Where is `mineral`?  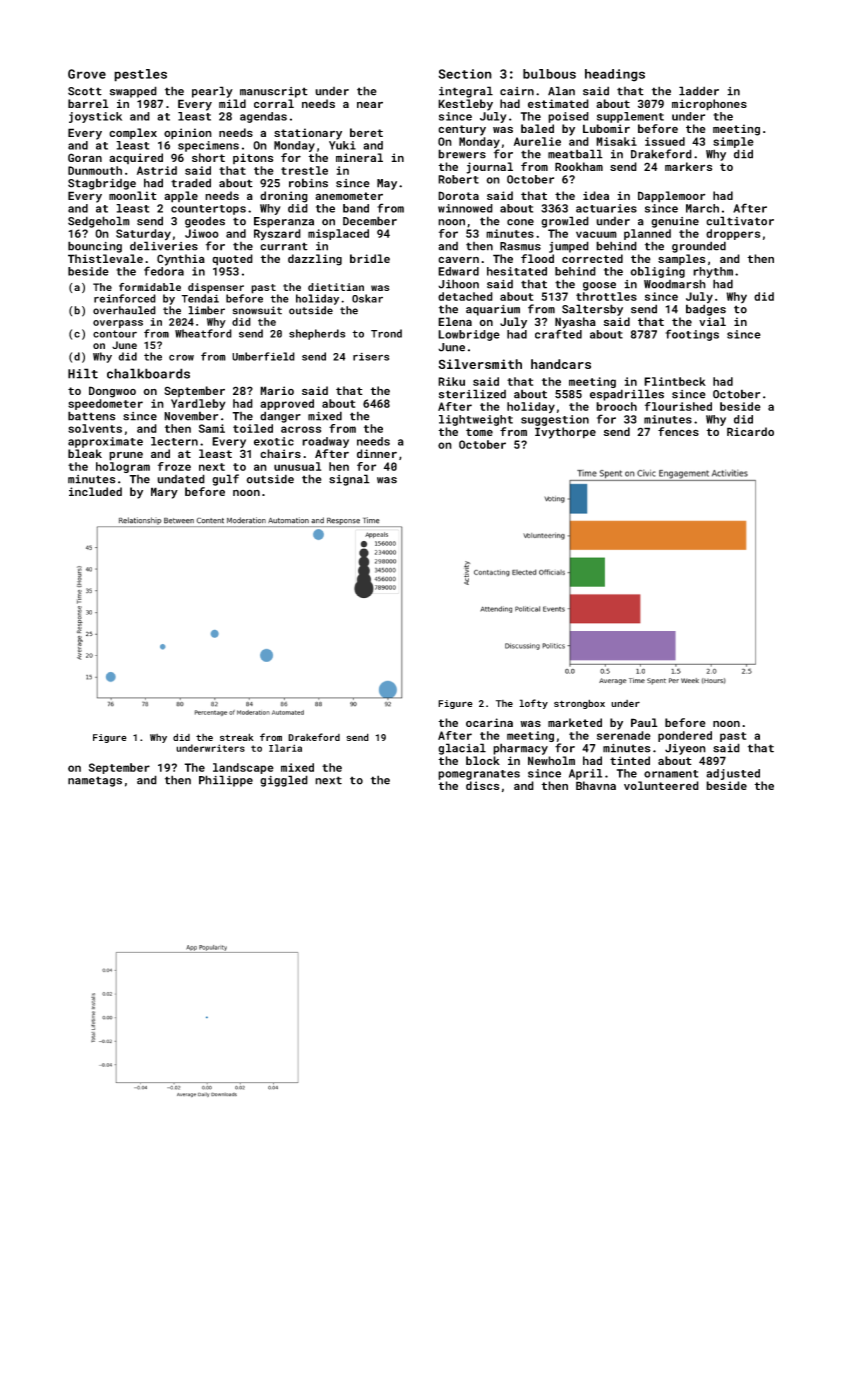 mineral is located at coordinates (359, 157).
